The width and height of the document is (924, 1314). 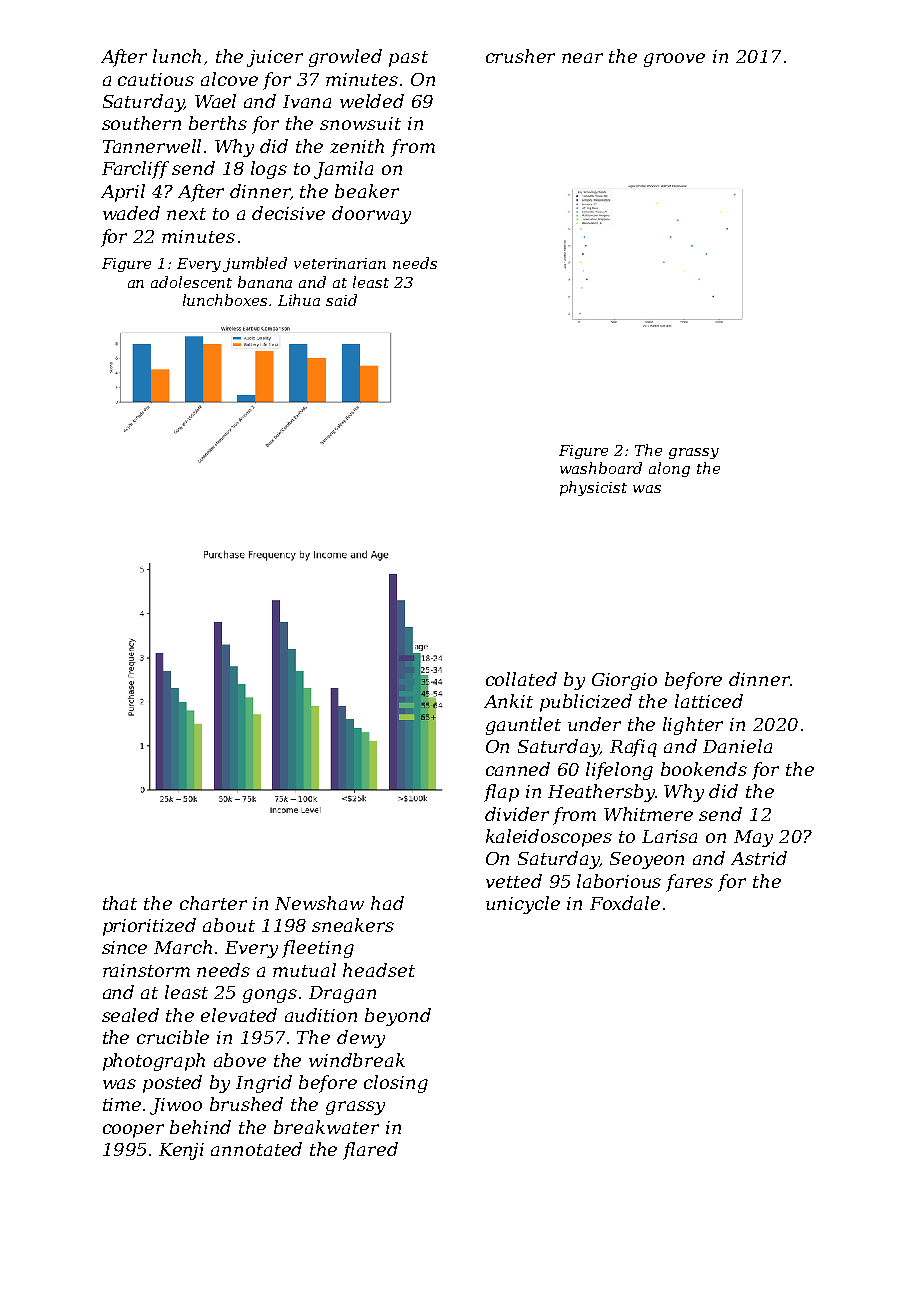 What do you see at coordinates (582, 58) in the document?
I see `near` at bounding box center [582, 58].
